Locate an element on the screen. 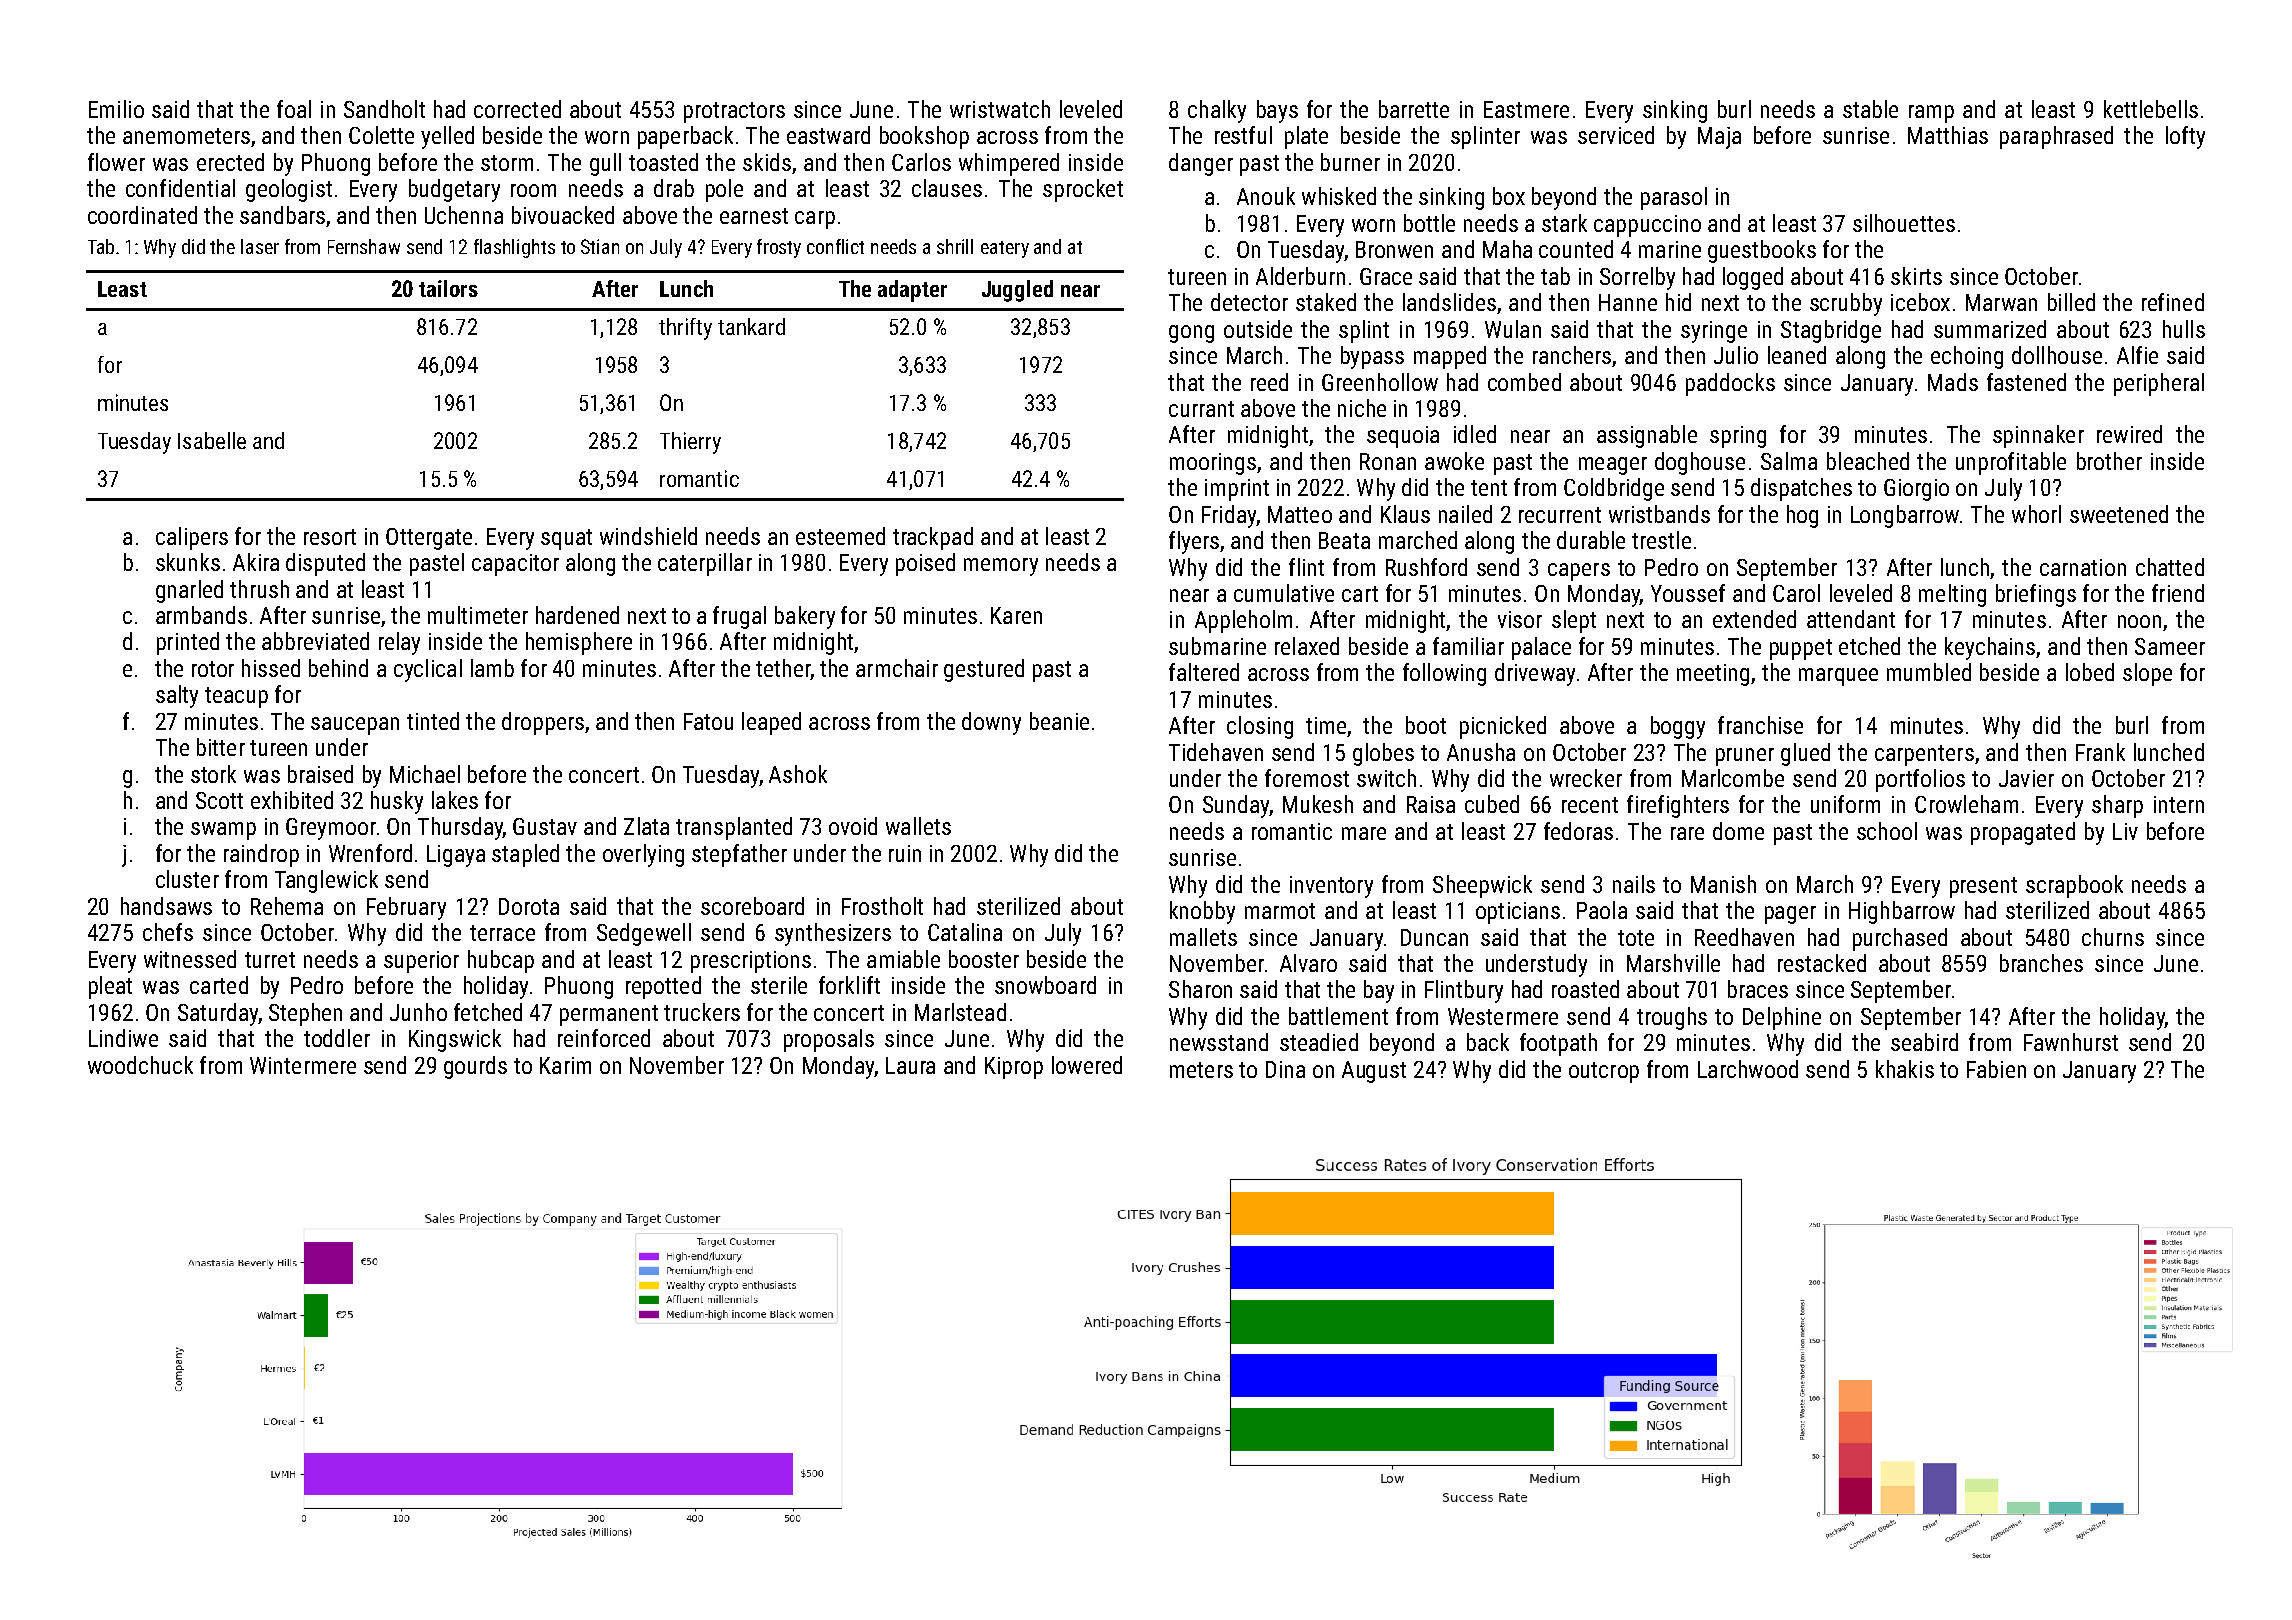 Image resolution: width=2292 pixels, height=1620 pixels. familiar is located at coordinates (1468, 646).
